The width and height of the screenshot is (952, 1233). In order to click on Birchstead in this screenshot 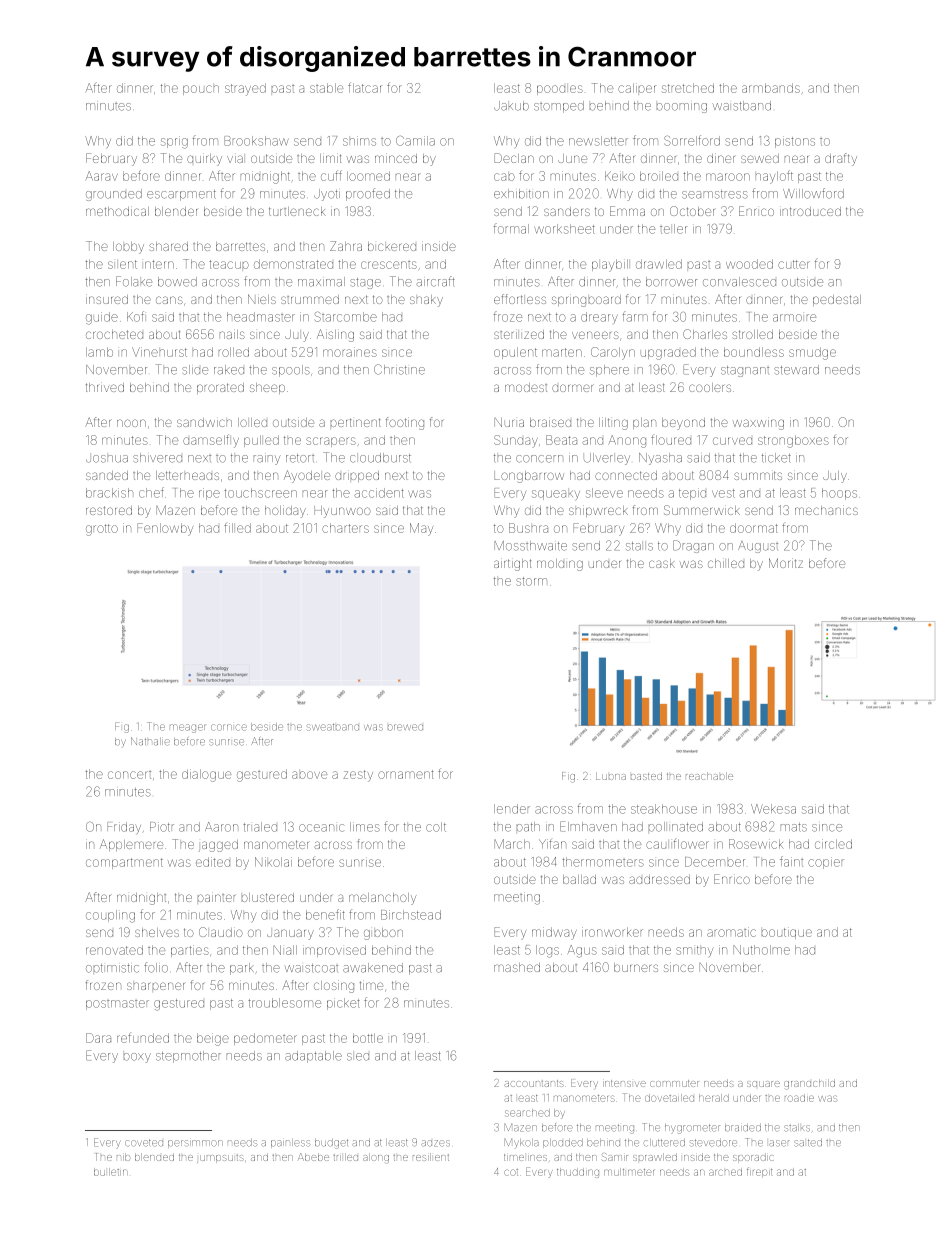, I will do `click(411, 915)`.
